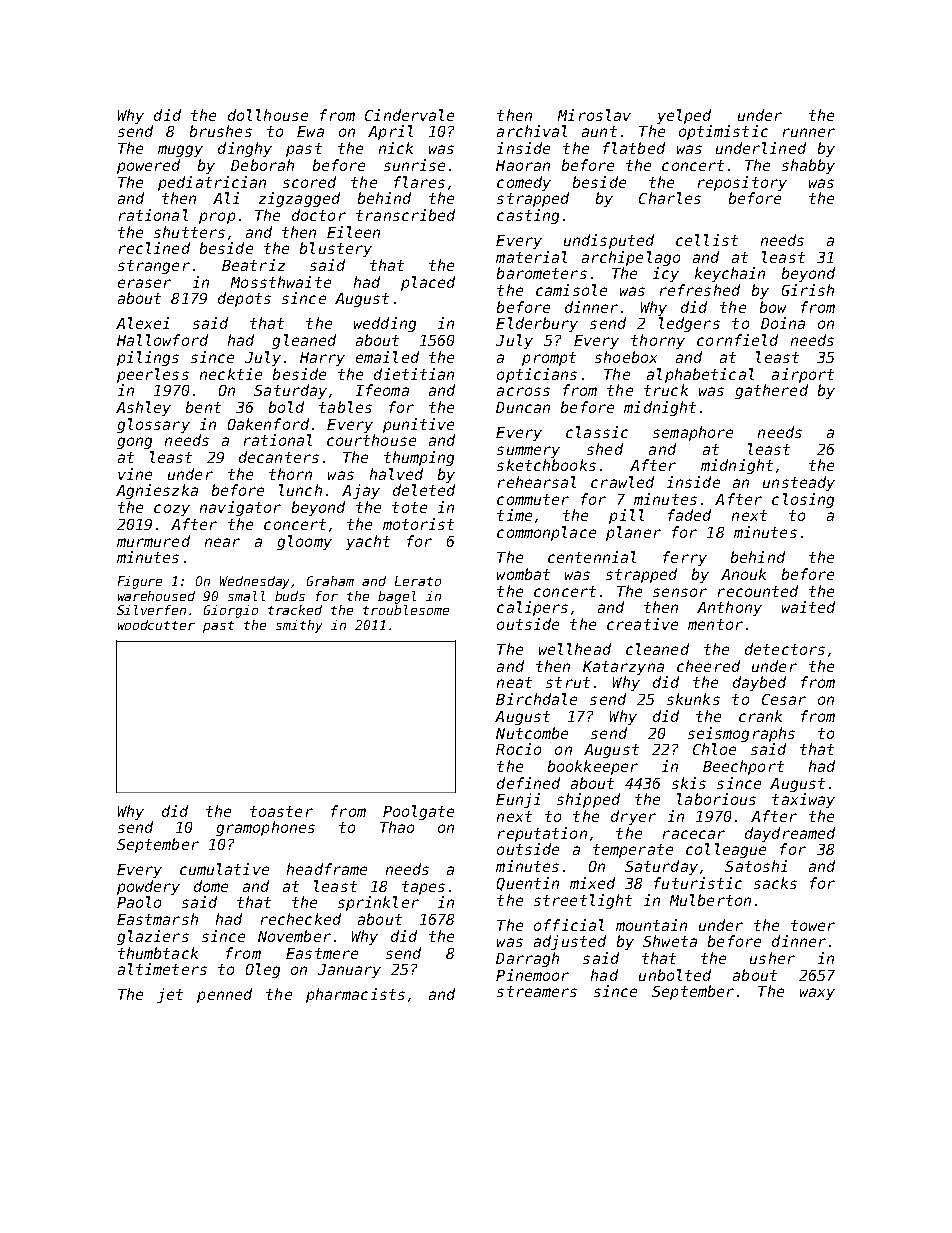 This screenshot has height=1233, width=952. I want to click on waxy, so click(817, 994).
